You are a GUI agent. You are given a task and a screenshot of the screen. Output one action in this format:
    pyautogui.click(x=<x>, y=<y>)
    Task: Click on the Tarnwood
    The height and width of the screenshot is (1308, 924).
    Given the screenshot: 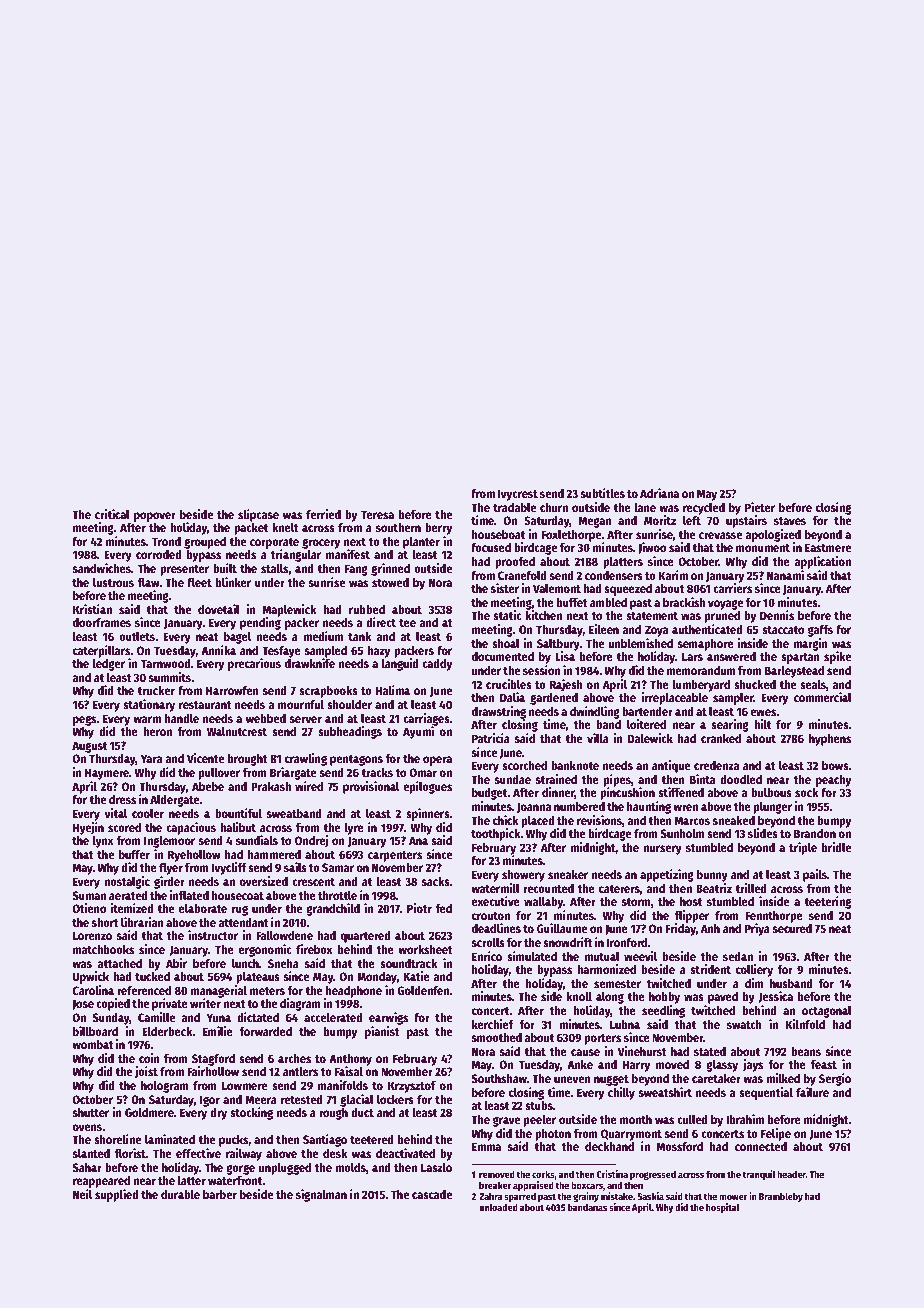 What is the action you would take?
    pyautogui.click(x=166, y=663)
